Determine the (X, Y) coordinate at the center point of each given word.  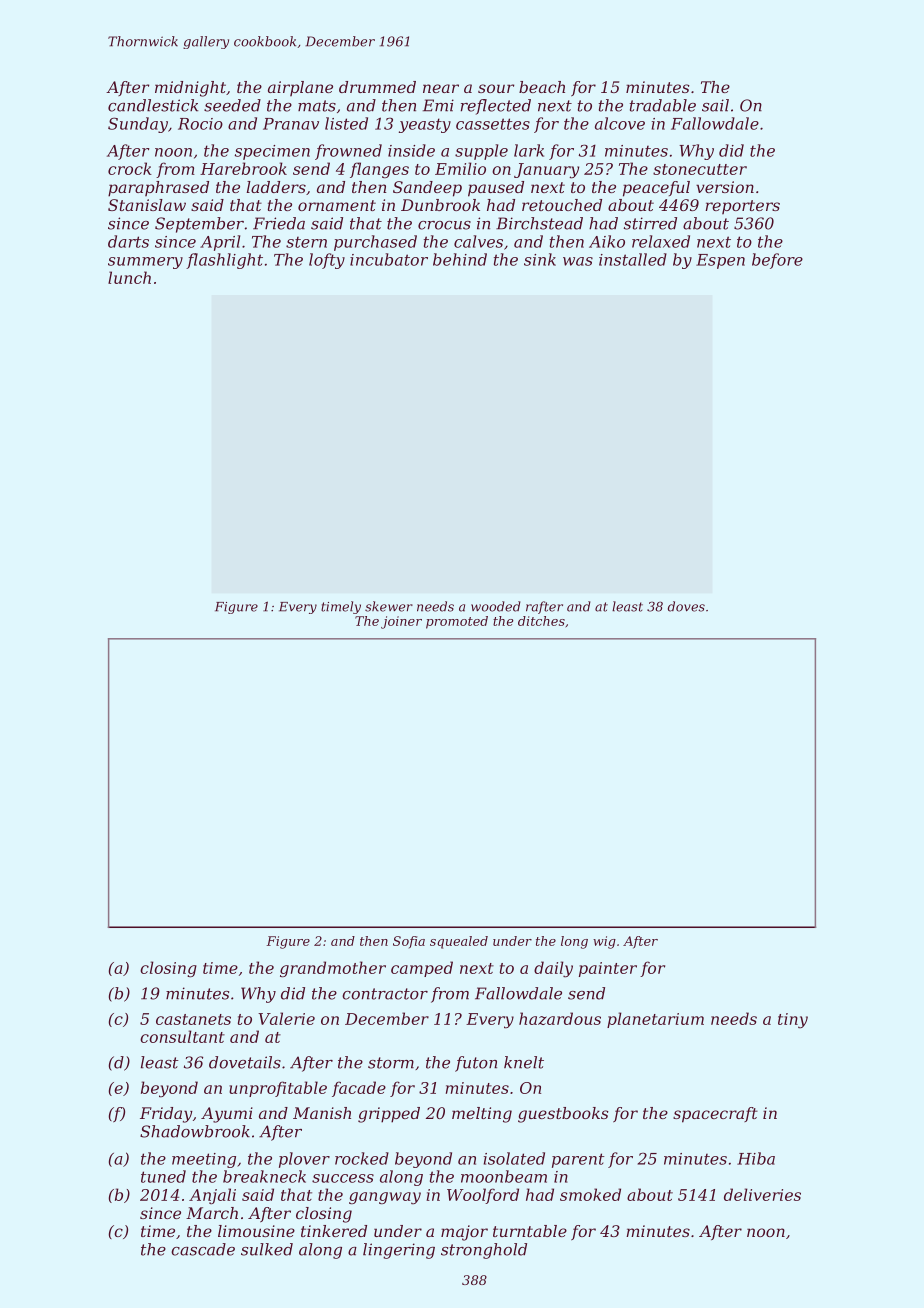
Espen (720, 261)
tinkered (334, 1231)
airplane (300, 88)
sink (540, 259)
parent (578, 1160)
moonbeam (504, 1176)
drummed (377, 87)
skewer (389, 606)
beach (542, 87)
